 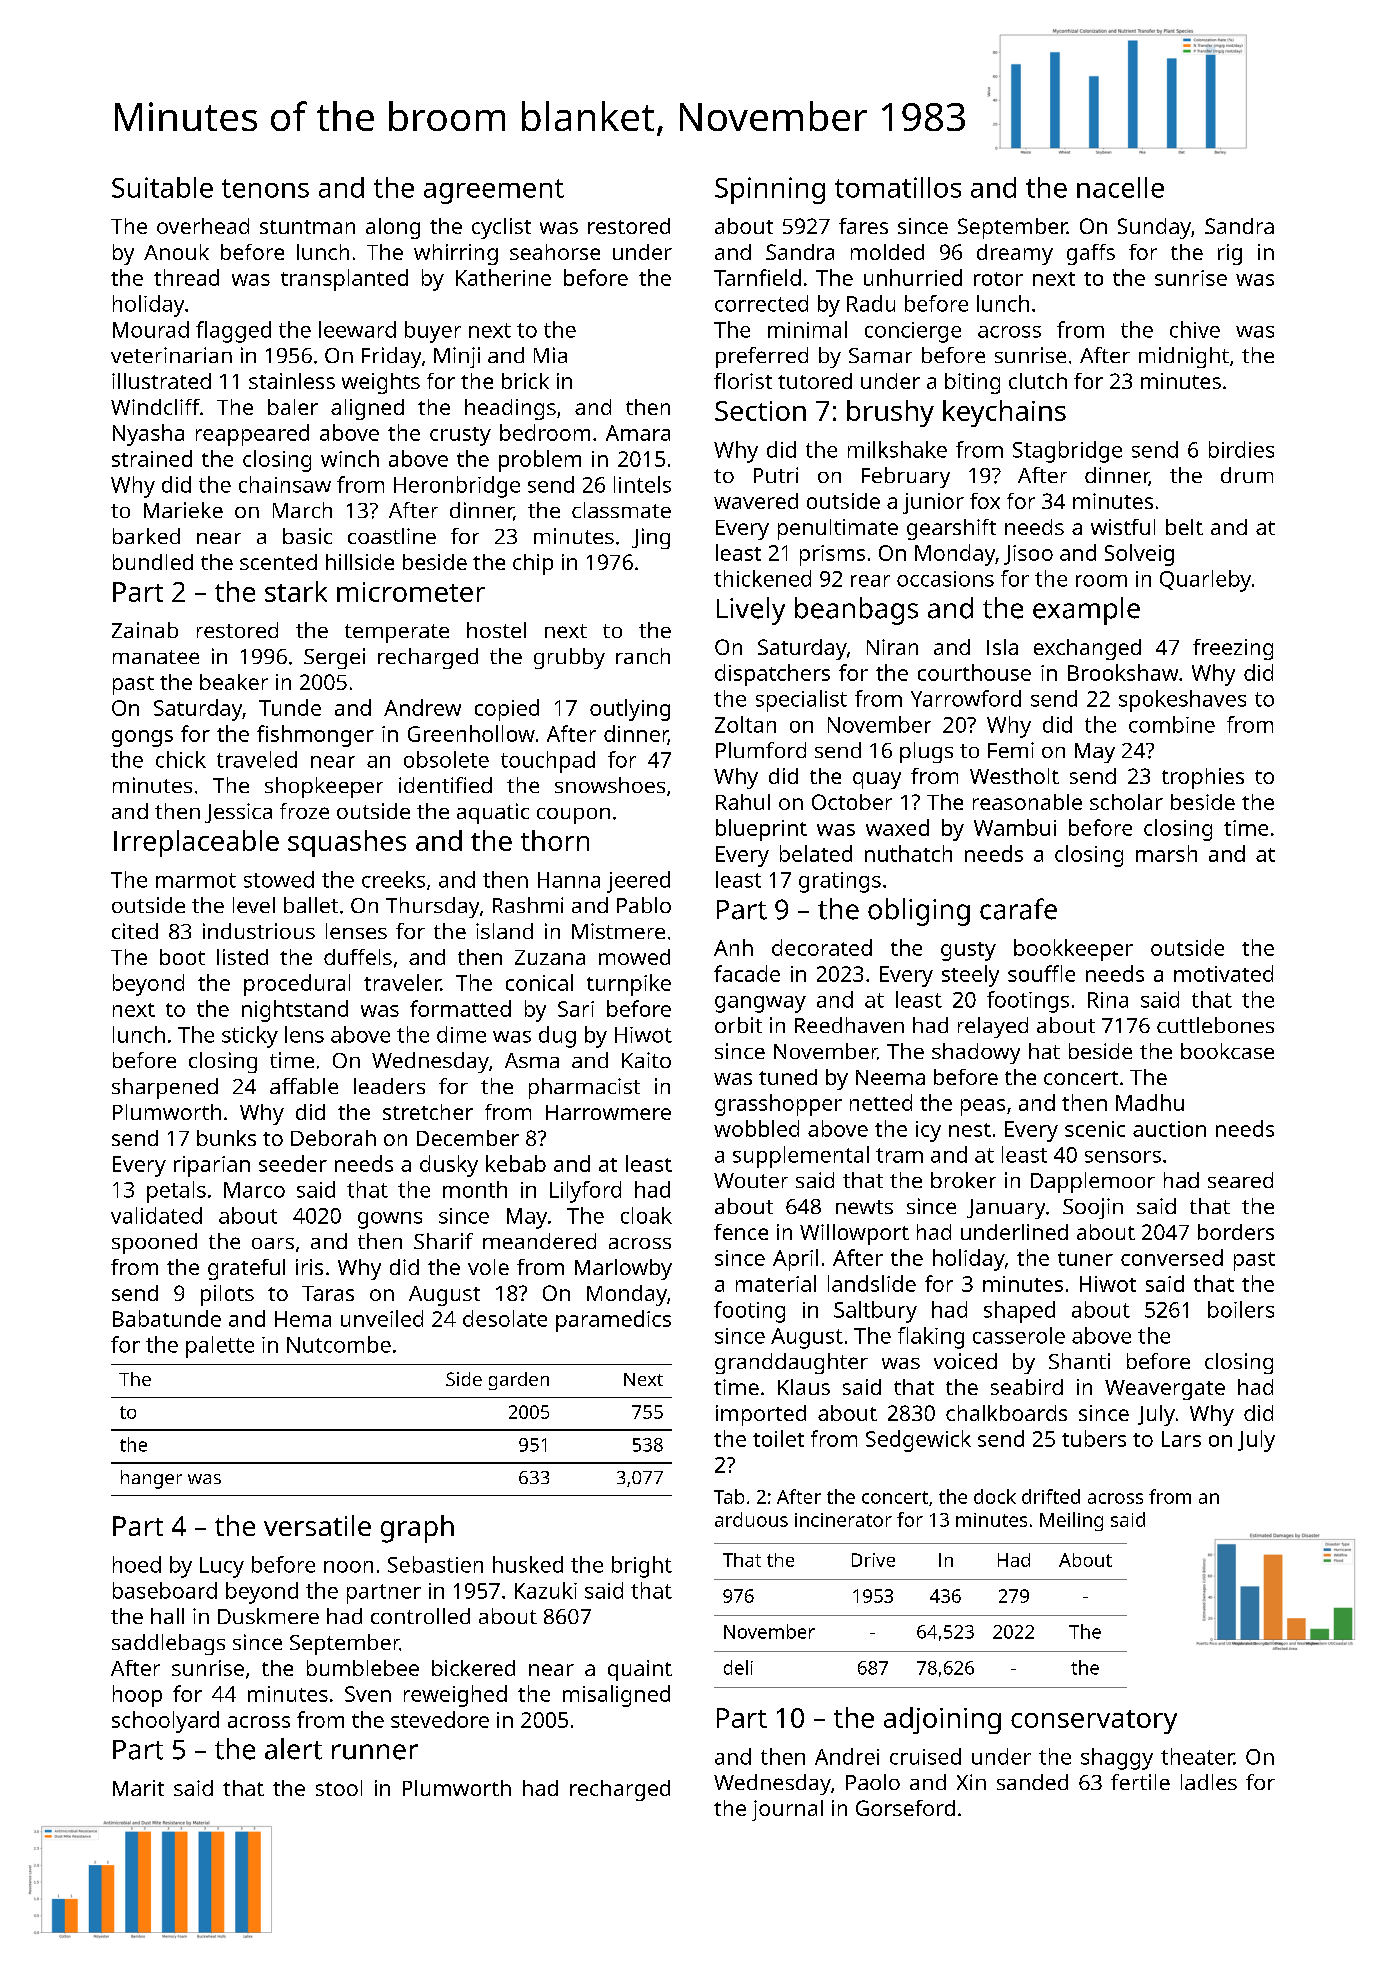 What do you see at coordinates (761, 303) in the screenshot?
I see `corrected` at bounding box center [761, 303].
